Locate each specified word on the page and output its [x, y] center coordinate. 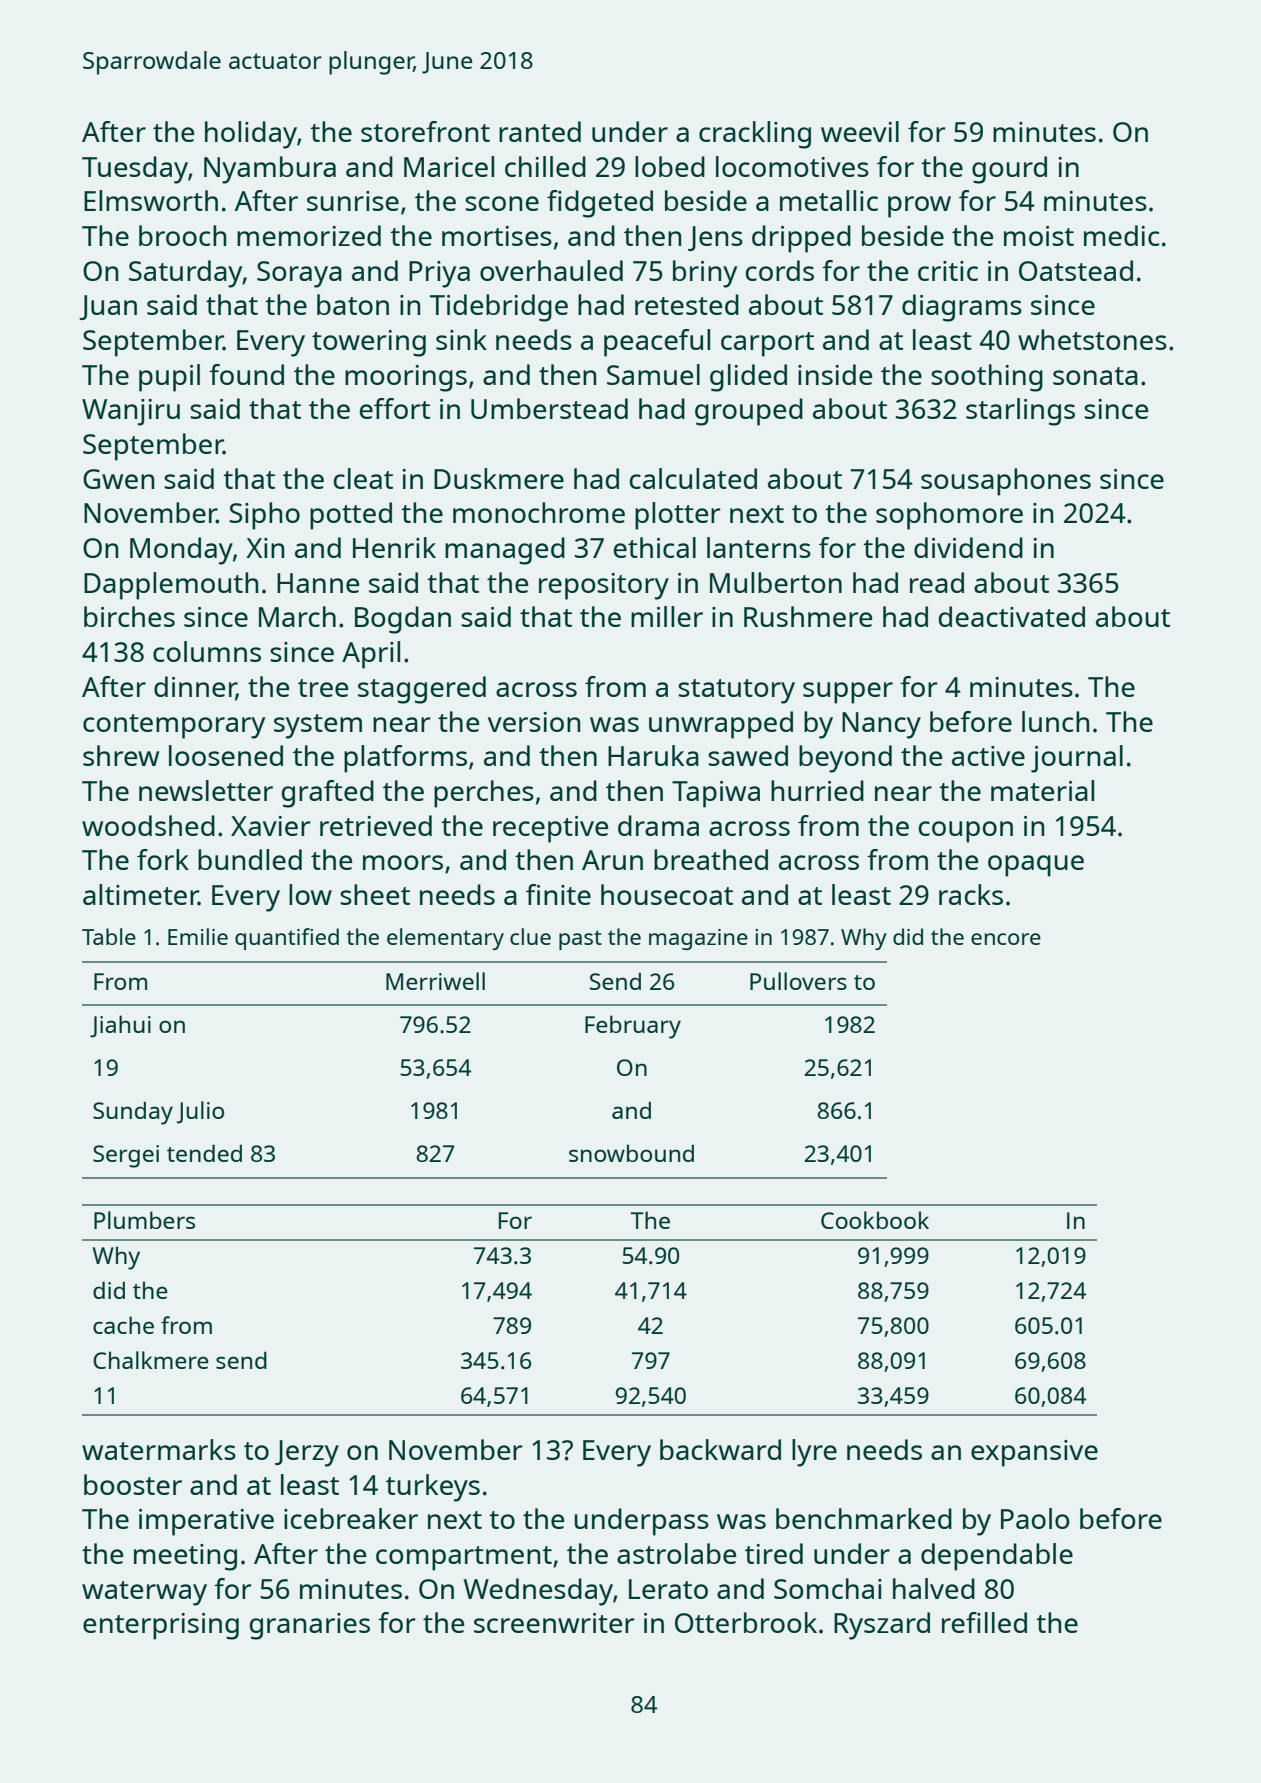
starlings [1020, 412]
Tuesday [135, 170]
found [246, 374]
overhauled [551, 270]
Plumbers [144, 1220]
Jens [715, 238]
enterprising [161, 1626]
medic [1121, 235]
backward [720, 1449]
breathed [711, 859]
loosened [226, 755]
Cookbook [875, 1220]
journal [1077, 759]
